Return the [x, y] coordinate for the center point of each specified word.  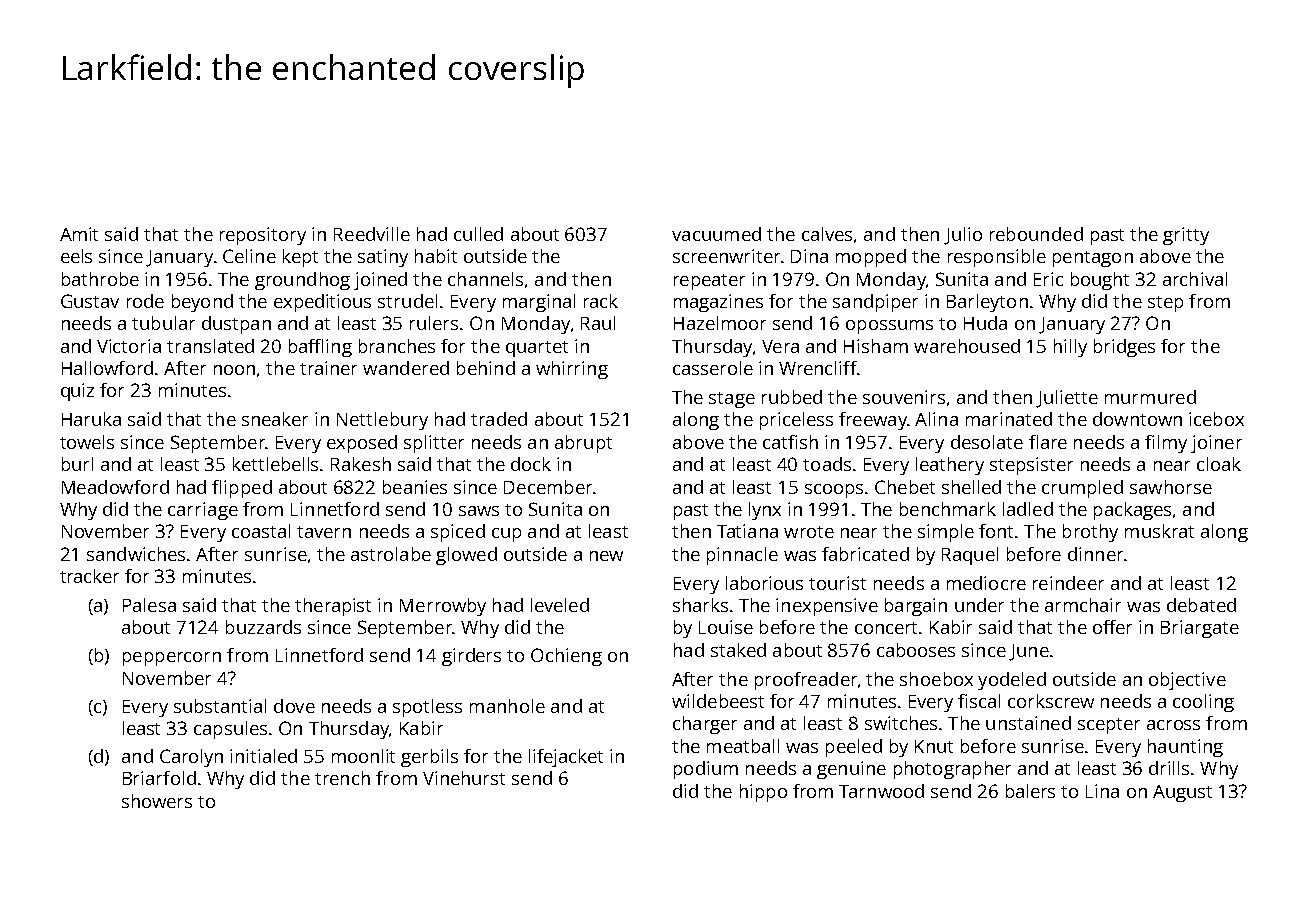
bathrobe [100, 279]
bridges [1124, 348]
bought [1100, 281]
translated [210, 346]
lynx [765, 511]
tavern [324, 532]
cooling [1203, 703]
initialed [263, 756]
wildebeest [718, 701]
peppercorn [172, 659]
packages [1132, 511]
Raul [598, 323]
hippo [763, 793]
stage [732, 400]
